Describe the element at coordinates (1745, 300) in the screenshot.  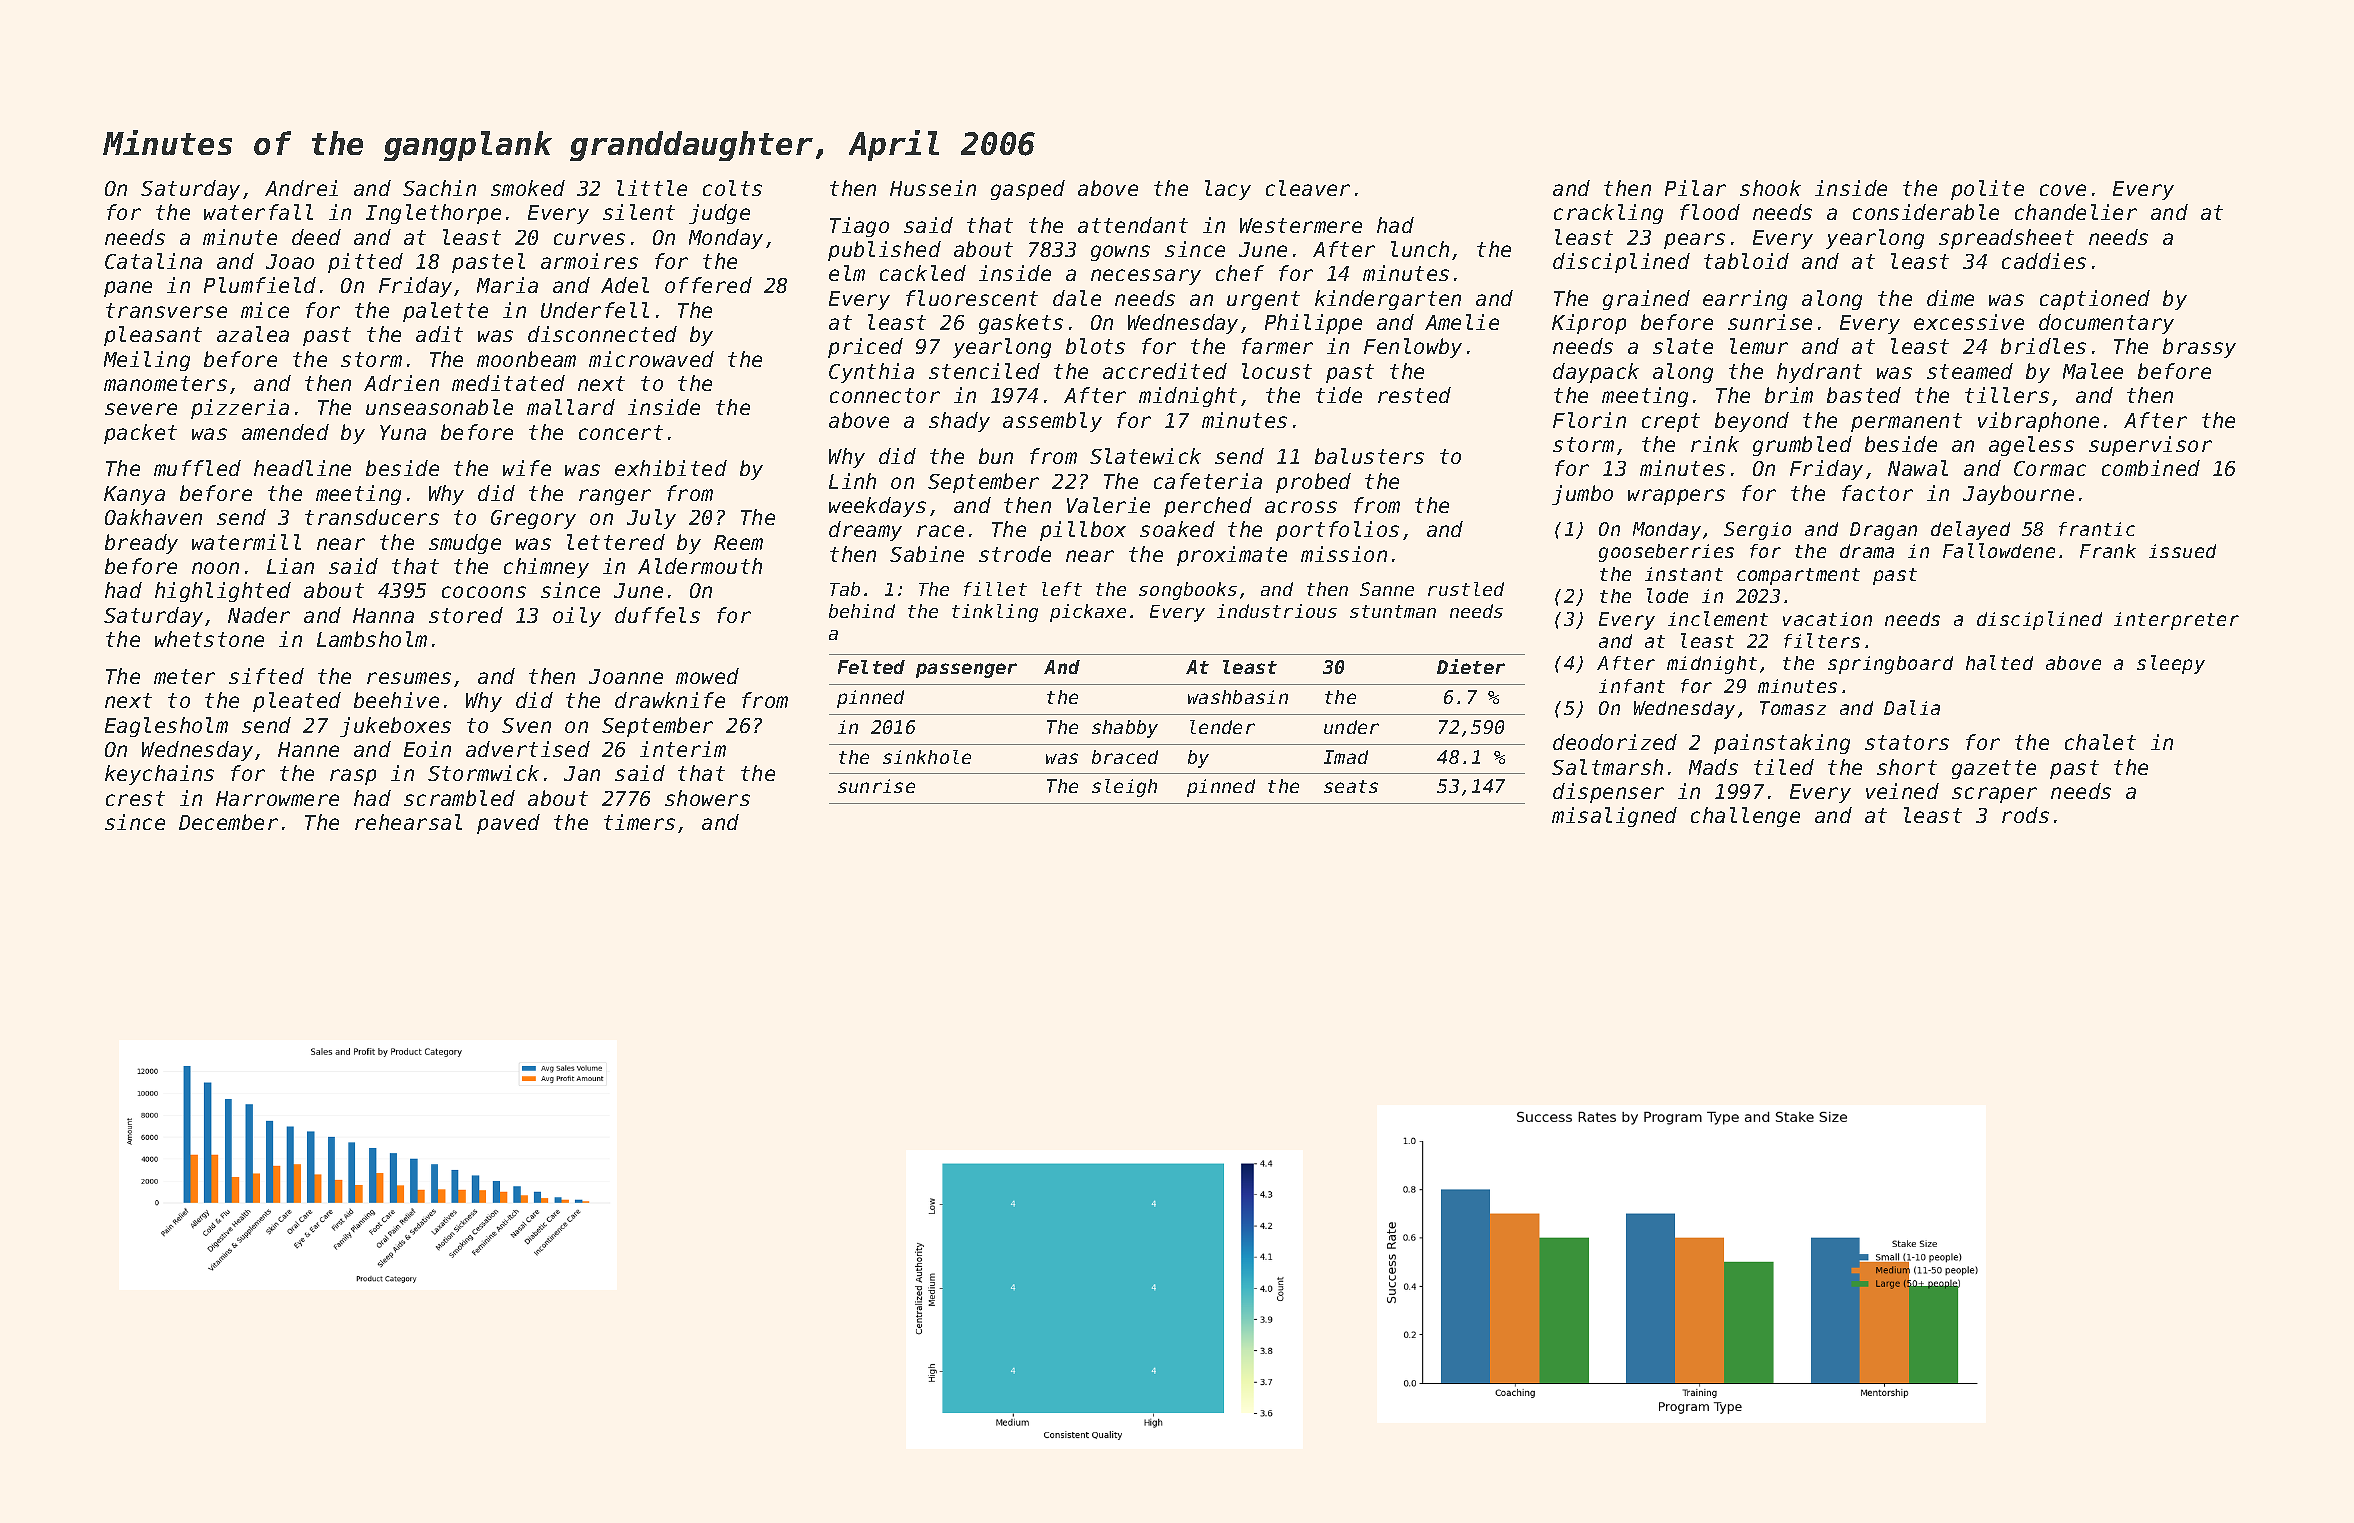
I see `earring` at that location.
